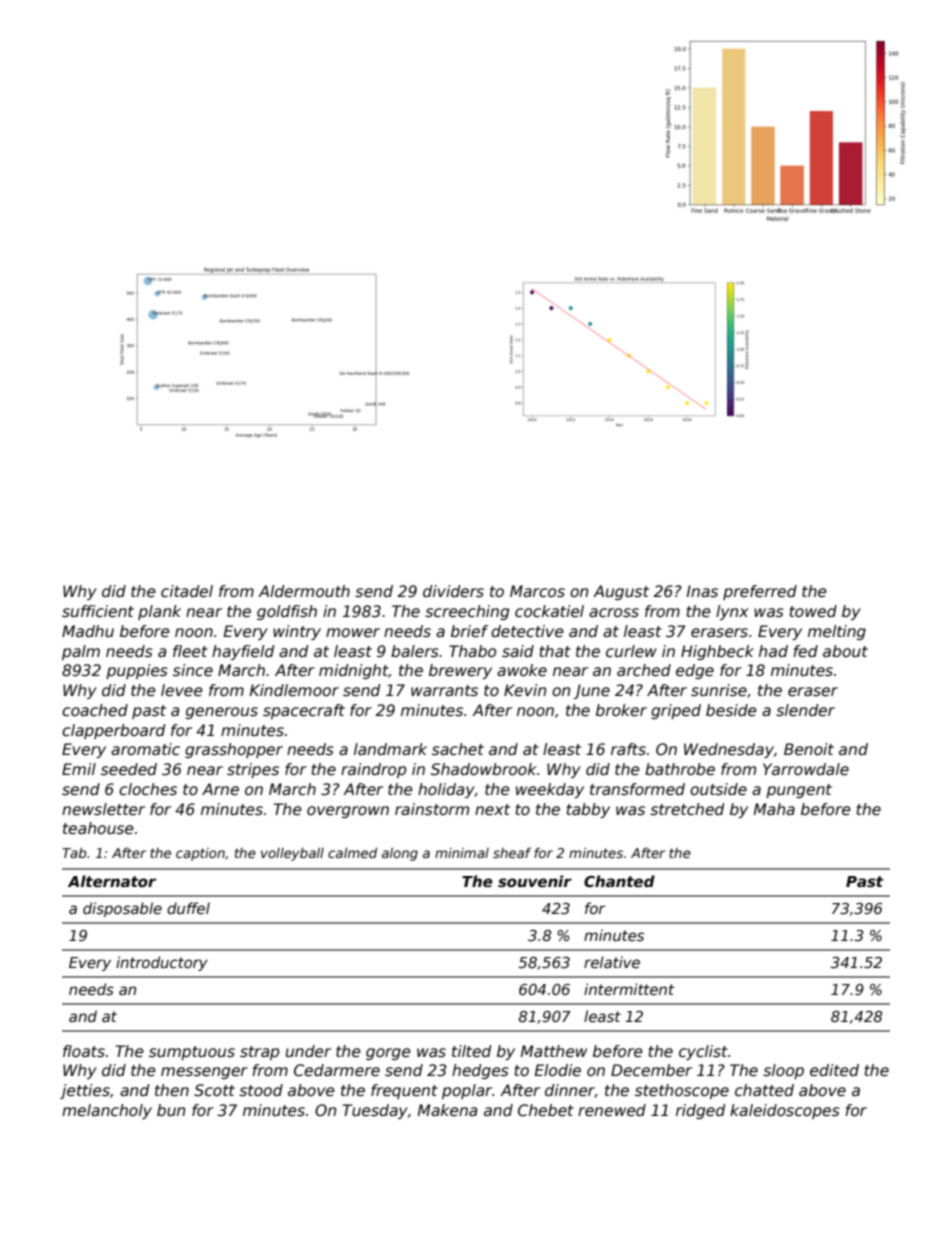 Image resolution: width=952 pixels, height=1233 pixels. Describe the element at coordinates (171, 1110) in the screenshot. I see `bun` at that location.
